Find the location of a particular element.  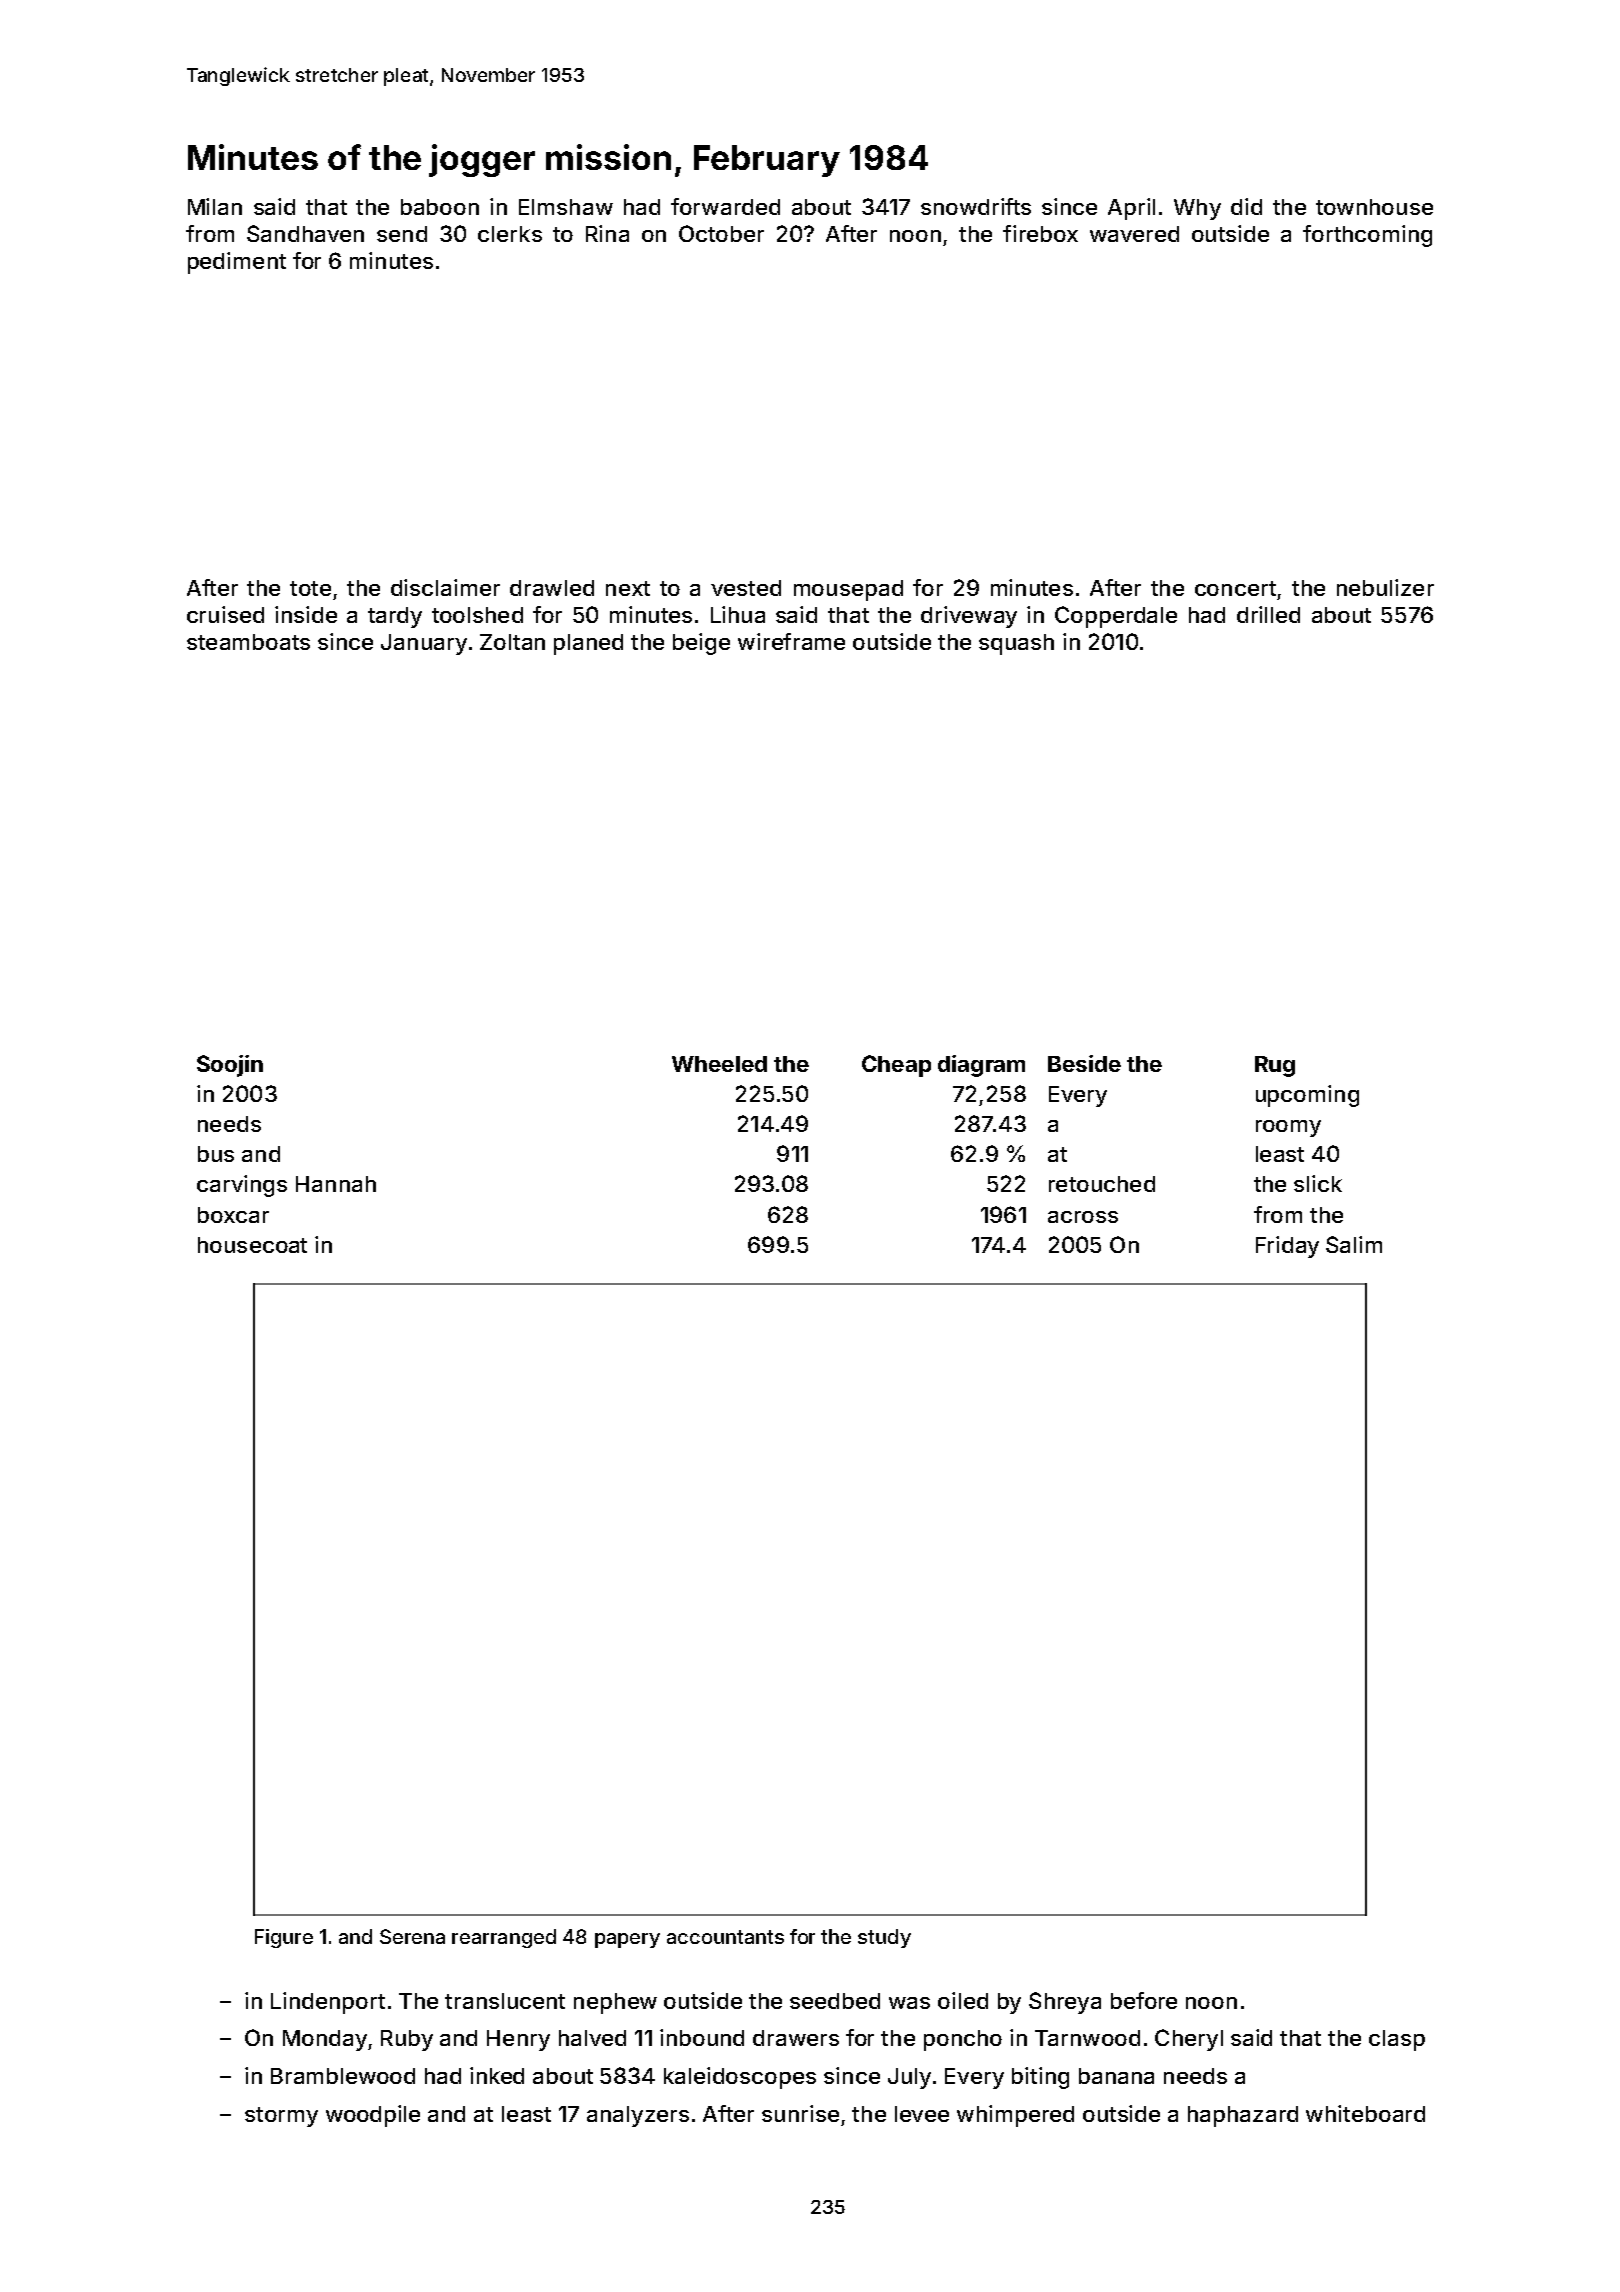

Hannah is located at coordinates (336, 1184).
